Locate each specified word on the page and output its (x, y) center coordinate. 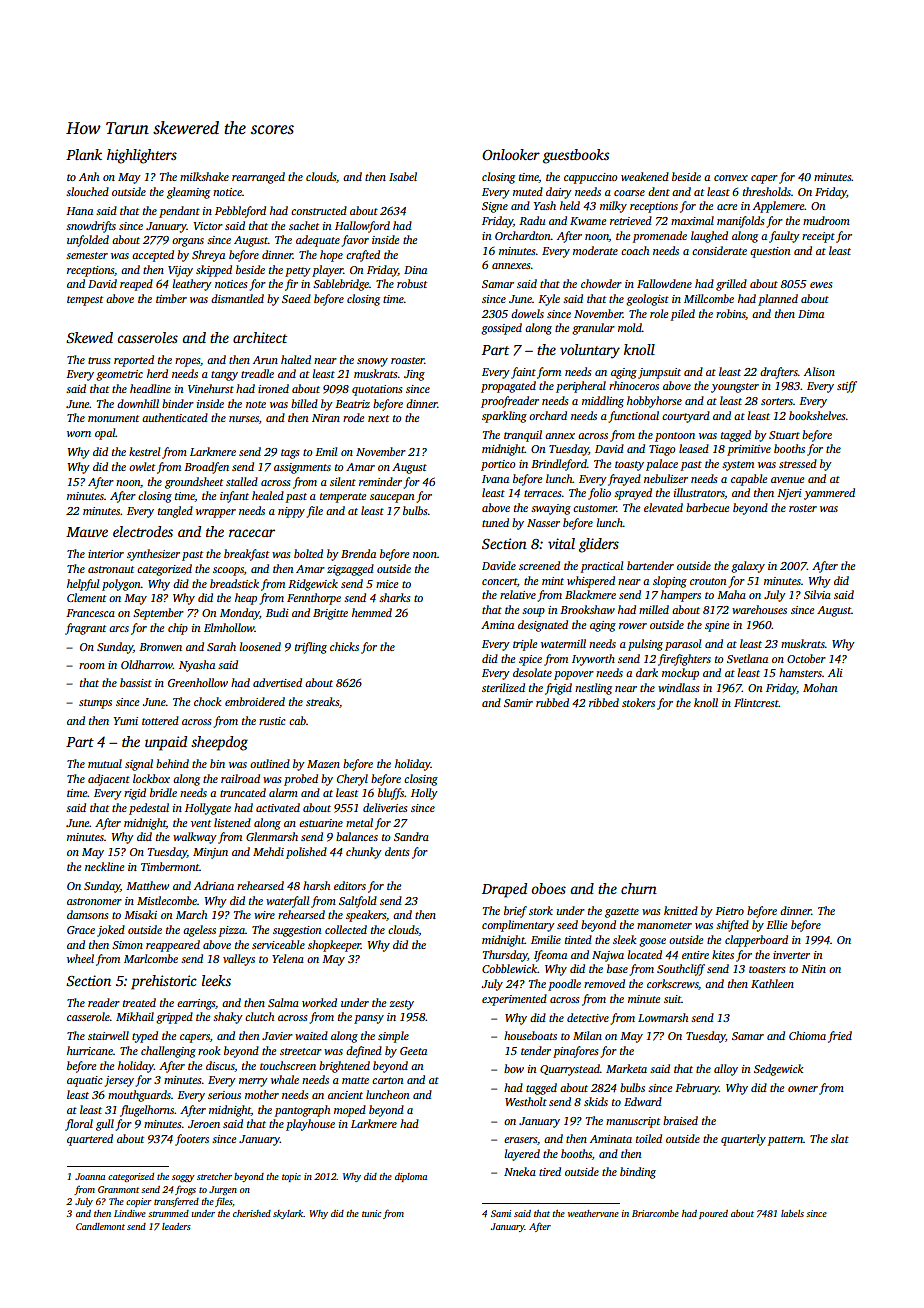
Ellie (776, 924)
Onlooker (511, 154)
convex (731, 178)
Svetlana (747, 658)
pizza (232, 931)
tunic (371, 1213)
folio (599, 494)
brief (515, 912)
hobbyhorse (654, 402)
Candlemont (100, 1226)
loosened (260, 646)
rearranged (258, 178)
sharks (394, 597)
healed (268, 495)
